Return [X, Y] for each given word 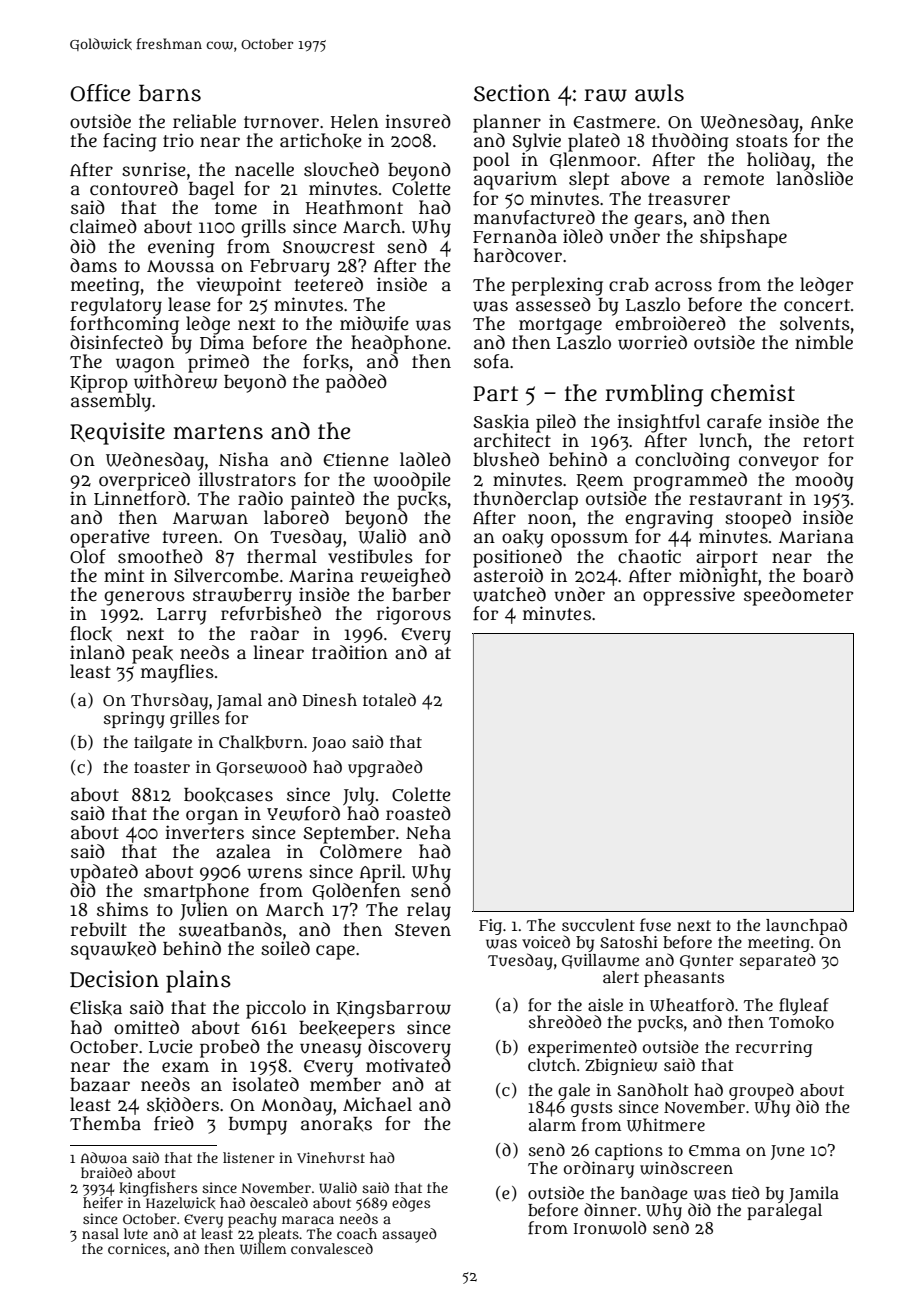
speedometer [798, 596]
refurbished [271, 613]
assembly [111, 402]
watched [509, 594]
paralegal [784, 1211]
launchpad [806, 926]
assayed [409, 1235]
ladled [425, 459]
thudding [690, 142]
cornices [137, 1248]
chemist [753, 393]
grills [263, 228]
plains [198, 981]
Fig [490, 927]
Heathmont [354, 207]
